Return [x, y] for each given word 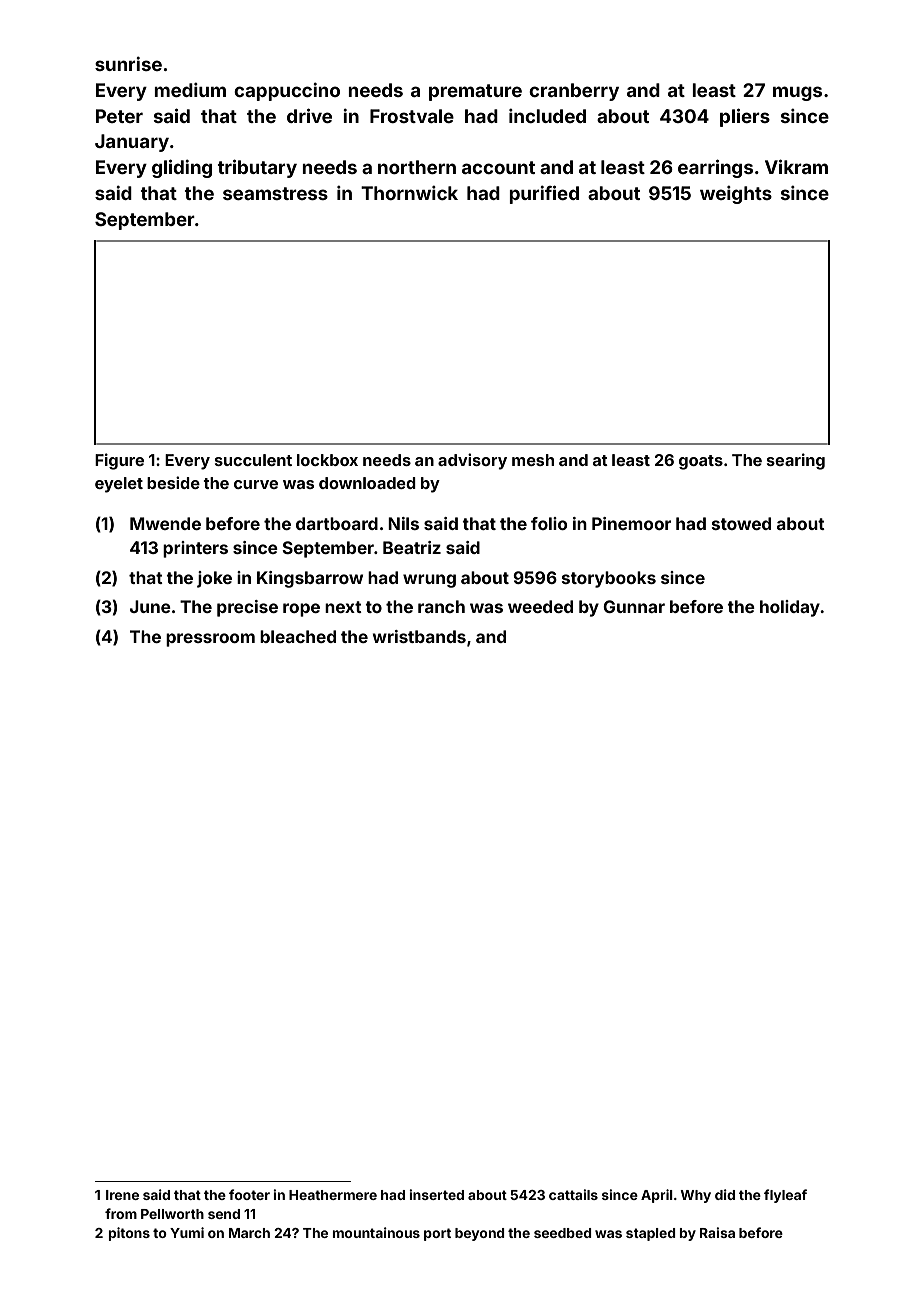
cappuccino [287, 92]
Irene [122, 1195]
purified [544, 194]
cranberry [574, 92]
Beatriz [412, 547]
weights [736, 195]
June [150, 606]
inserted [436, 1194]
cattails [573, 1194]
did [725, 1194]
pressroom [210, 640]
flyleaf [785, 1196]
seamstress [275, 193]
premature [475, 92]
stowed [741, 523]
